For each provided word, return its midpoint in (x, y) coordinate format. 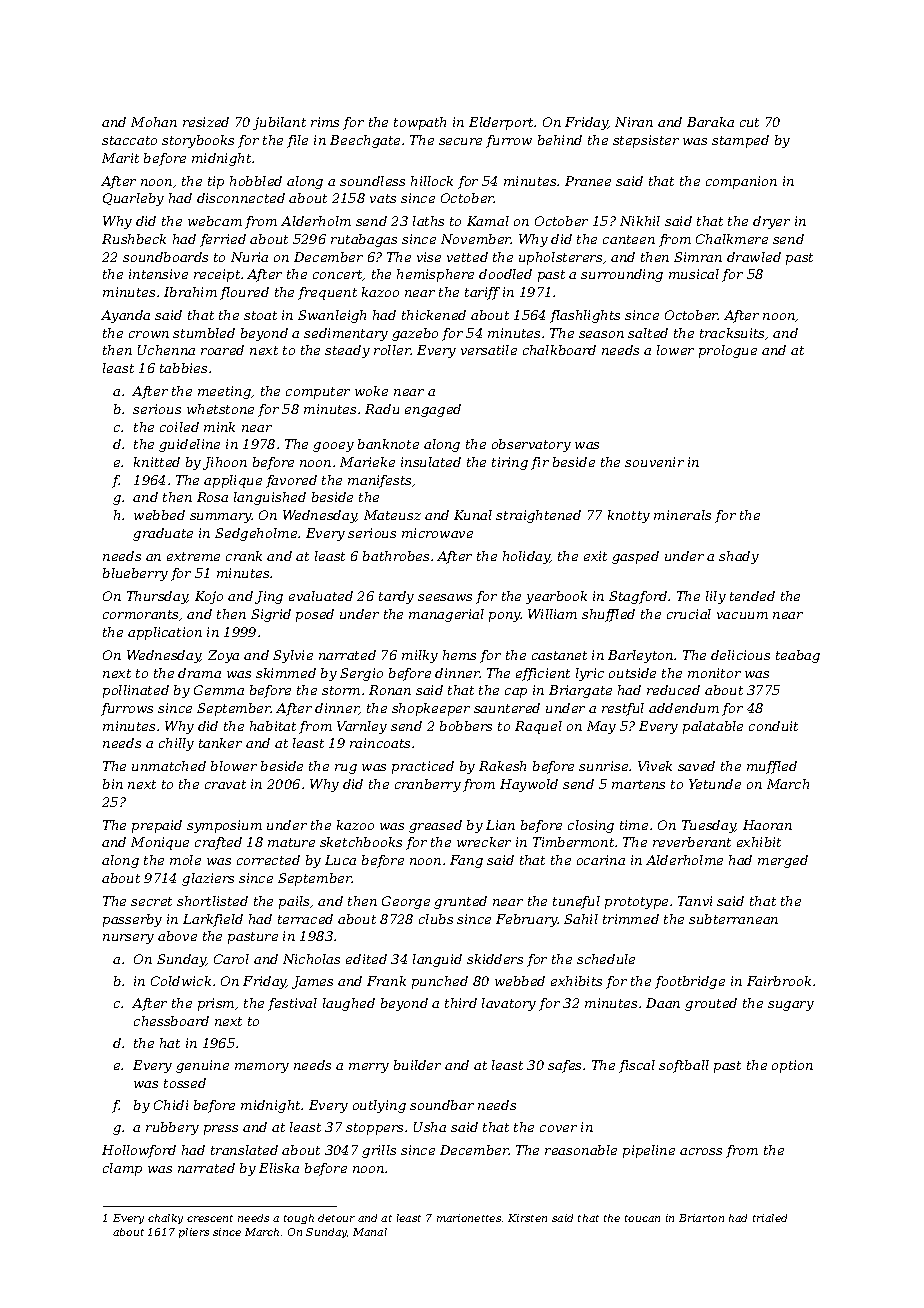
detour (336, 1218)
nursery (128, 939)
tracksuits (733, 334)
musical (694, 274)
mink (219, 427)
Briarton (701, 1218)
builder (417, 1065)
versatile (489, 350)
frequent (327, 293)
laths (428, 221)
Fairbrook (779, 981)
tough (299, 1219)
